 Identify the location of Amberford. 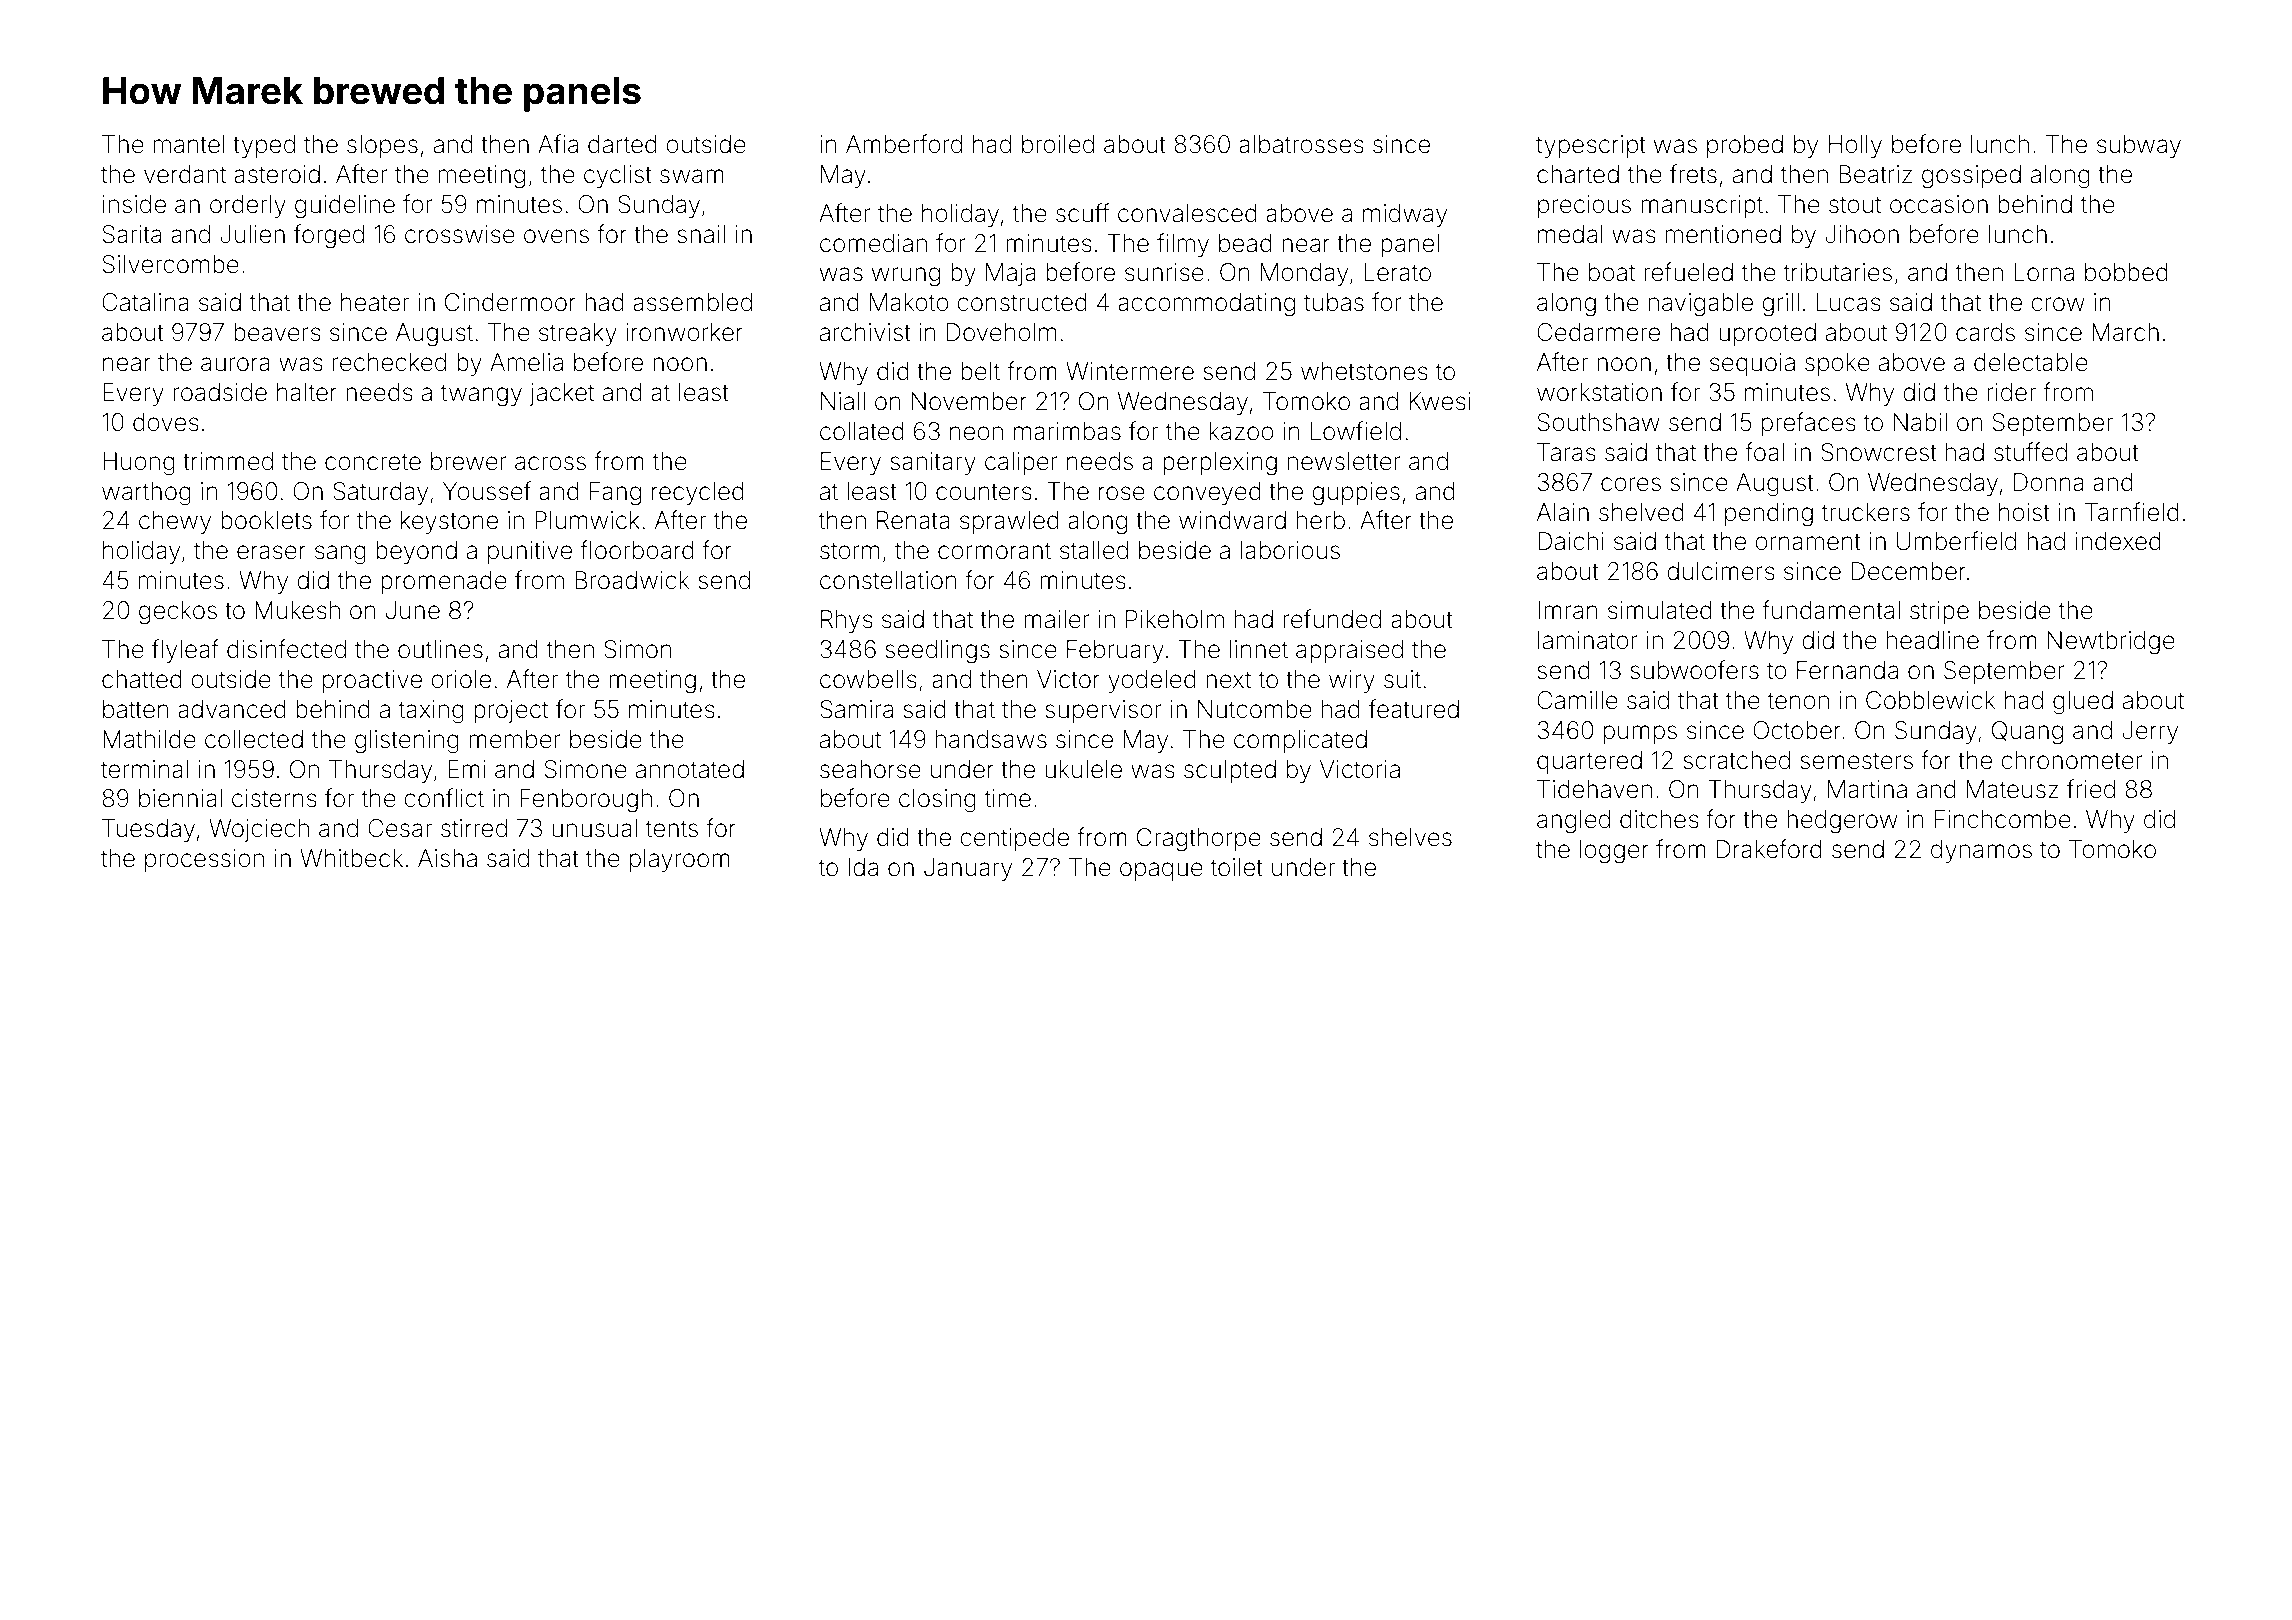
(904, 144).
